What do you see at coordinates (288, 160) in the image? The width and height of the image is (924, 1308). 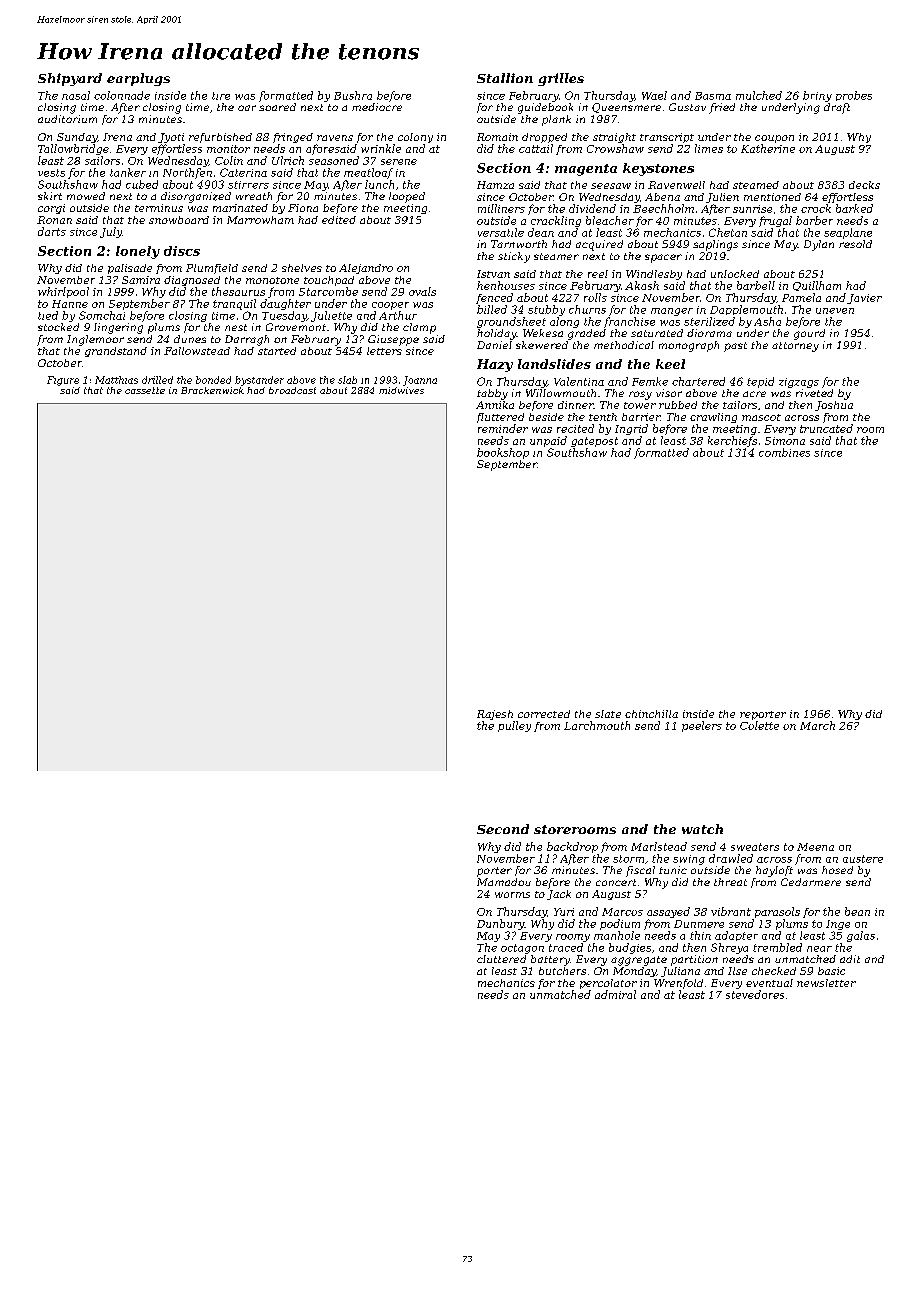 I see `Ulrich` at bounding box center [288, 160].
